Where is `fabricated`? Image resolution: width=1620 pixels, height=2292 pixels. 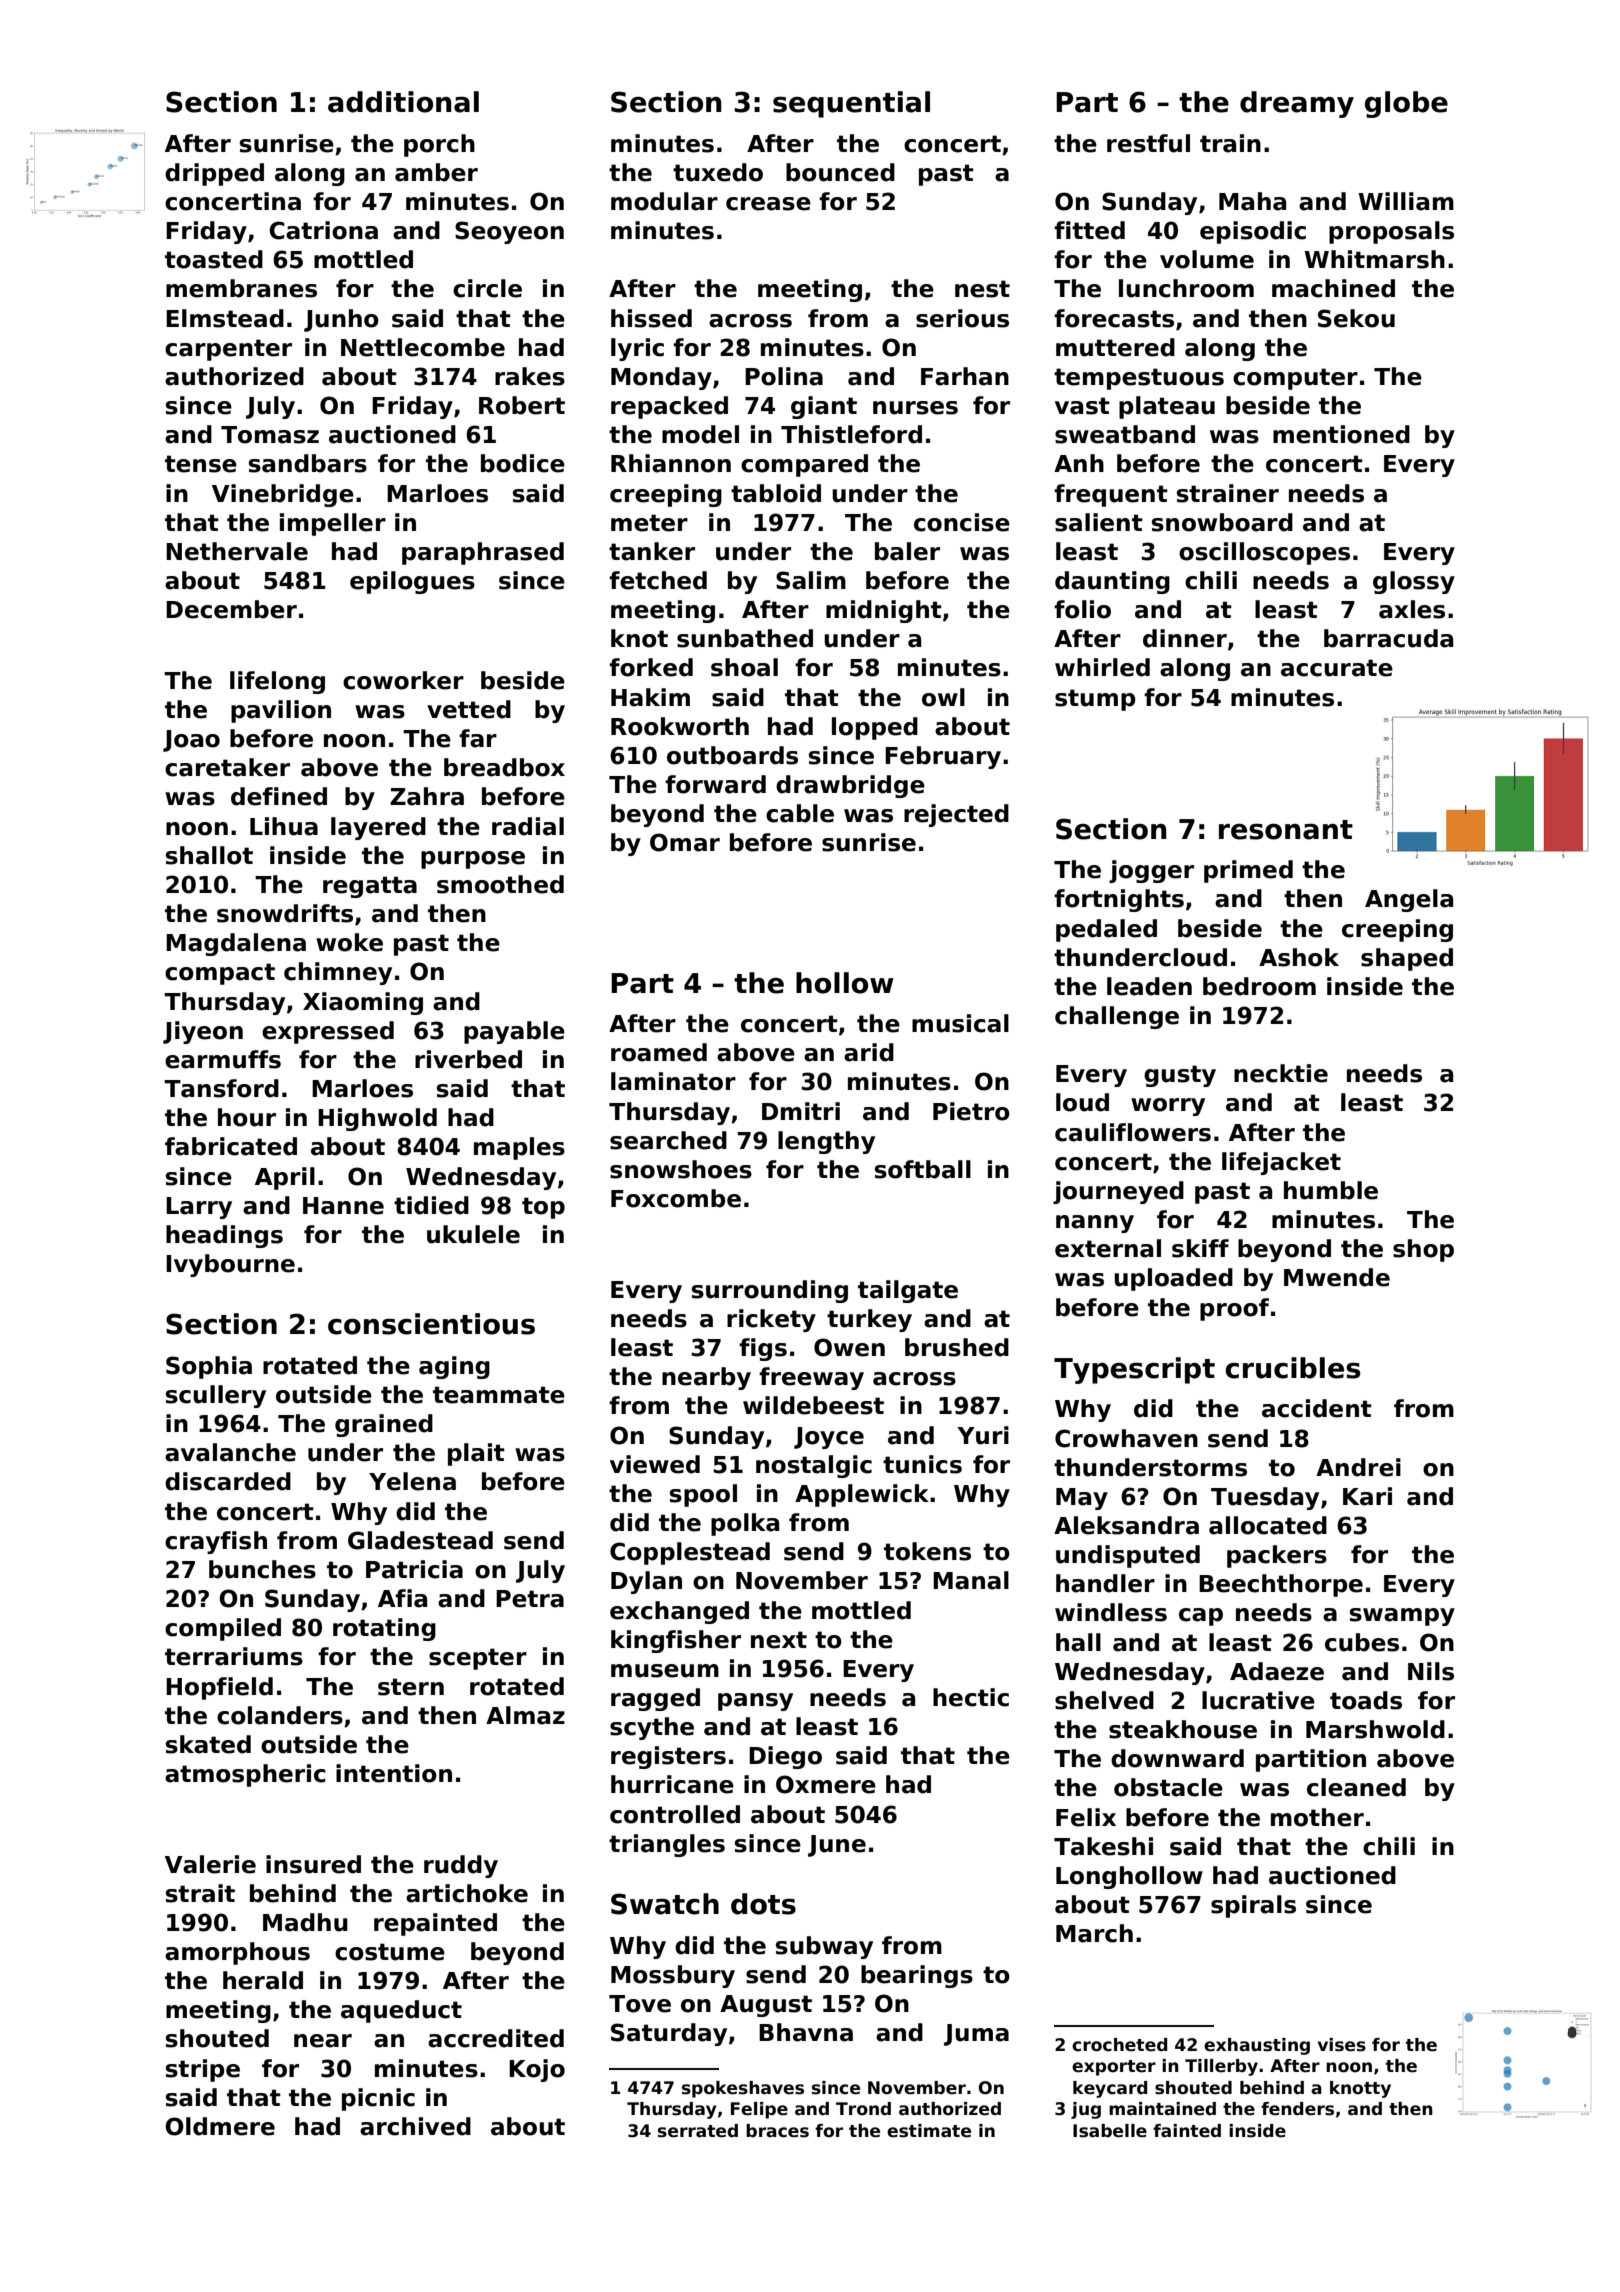 fabricated is located at coordinates (231, 1146).
